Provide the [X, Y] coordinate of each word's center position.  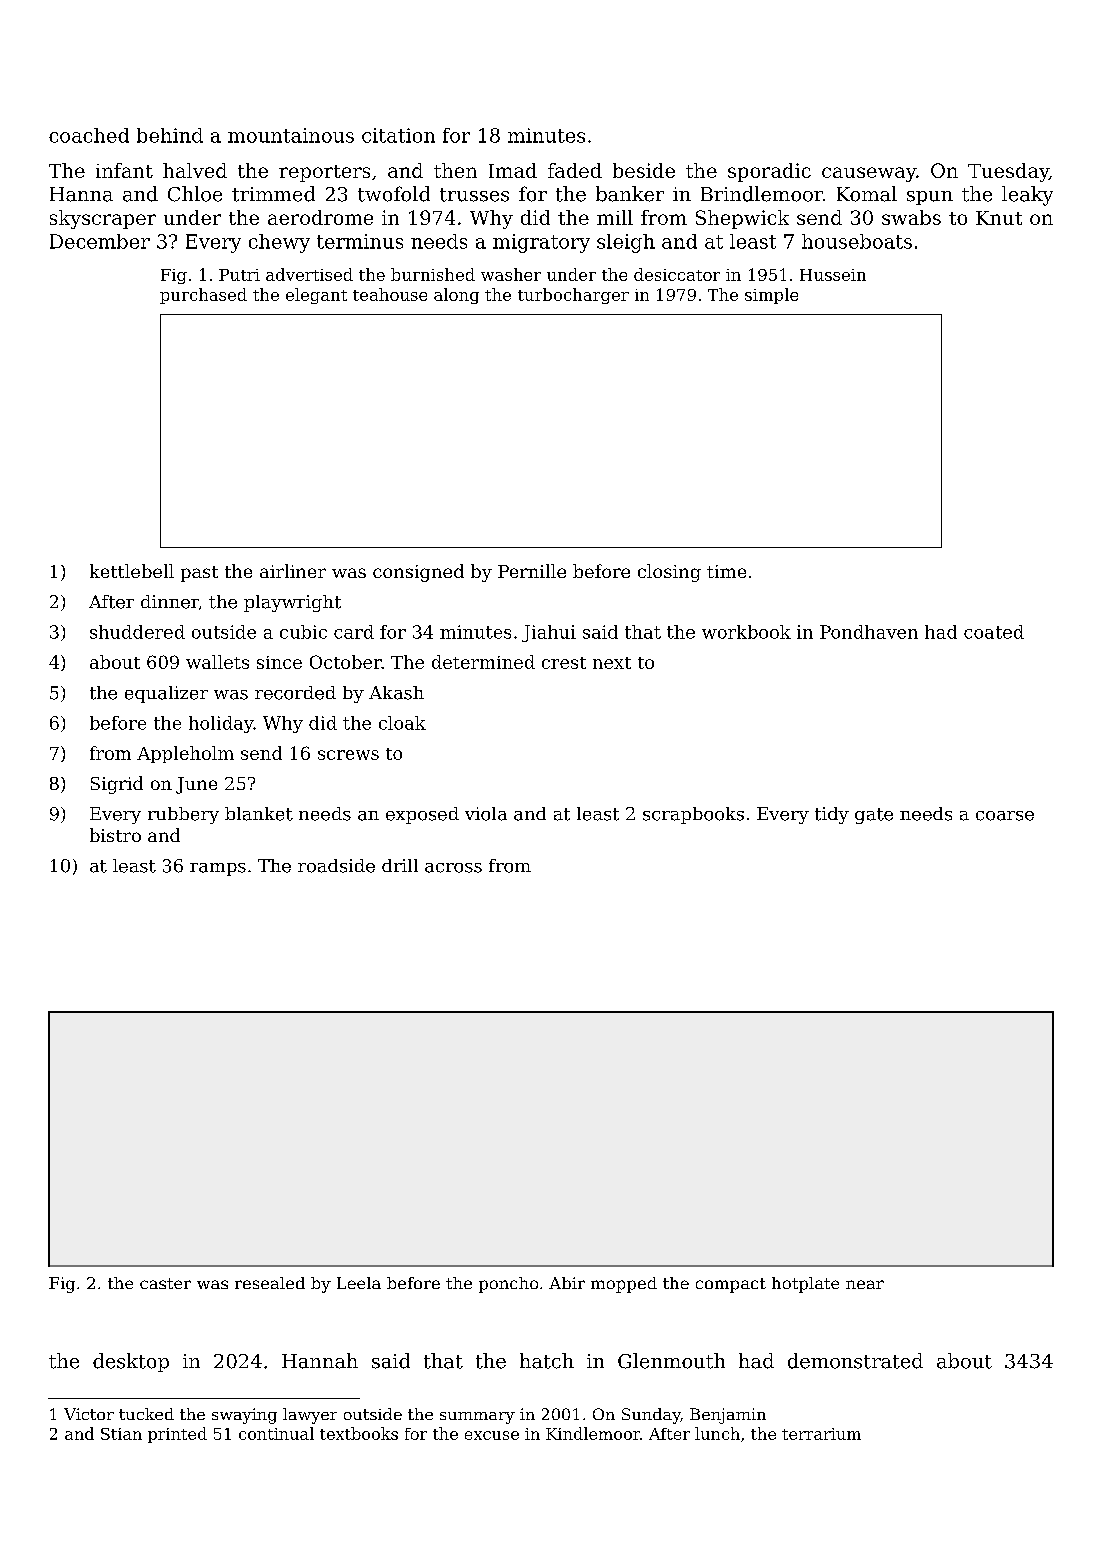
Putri [239, 275]
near [865, 1284]
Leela [359, 1283]
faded [575, 170]
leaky [1027, 196]
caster [165, 1283]
